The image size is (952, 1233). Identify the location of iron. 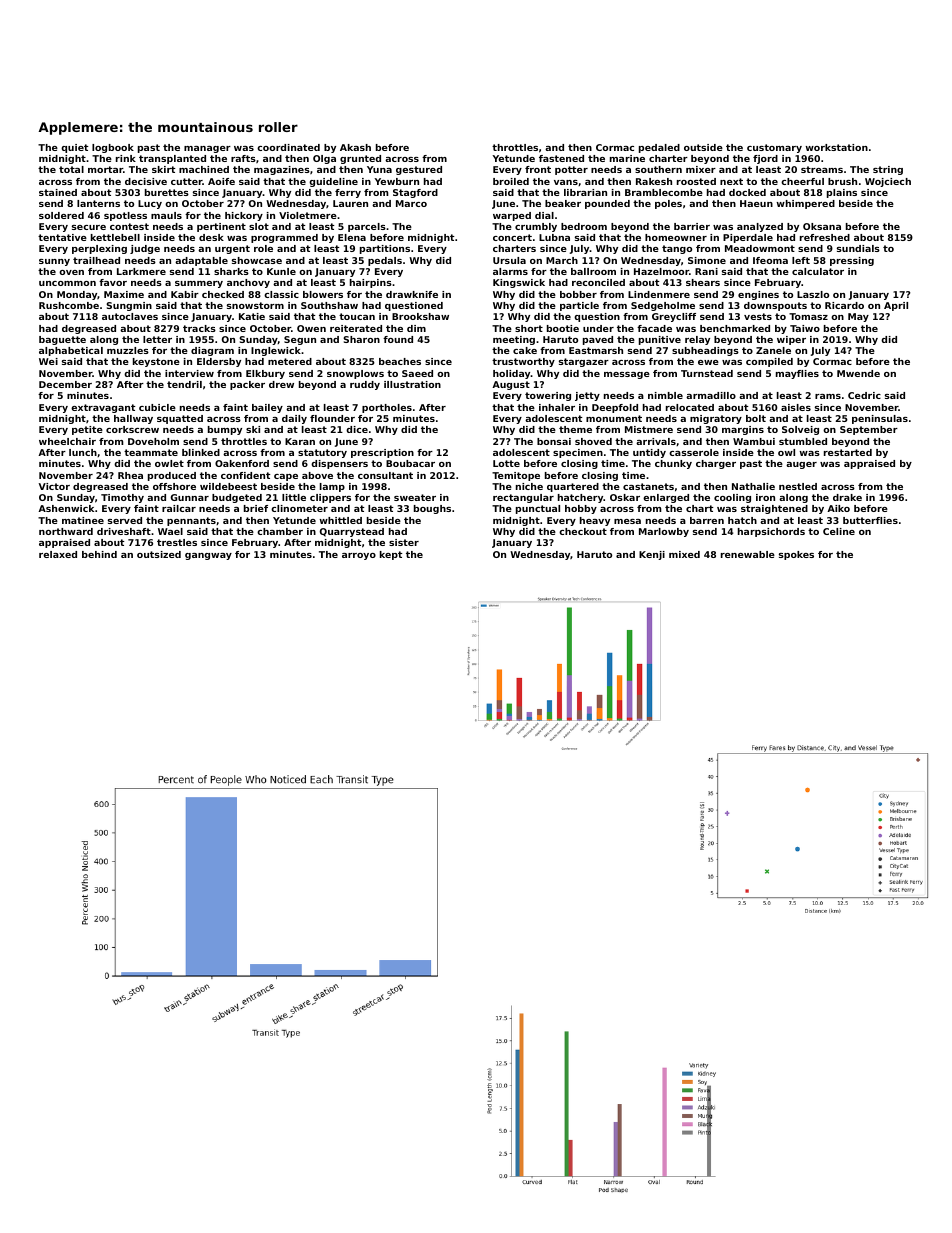
(765, 497).
